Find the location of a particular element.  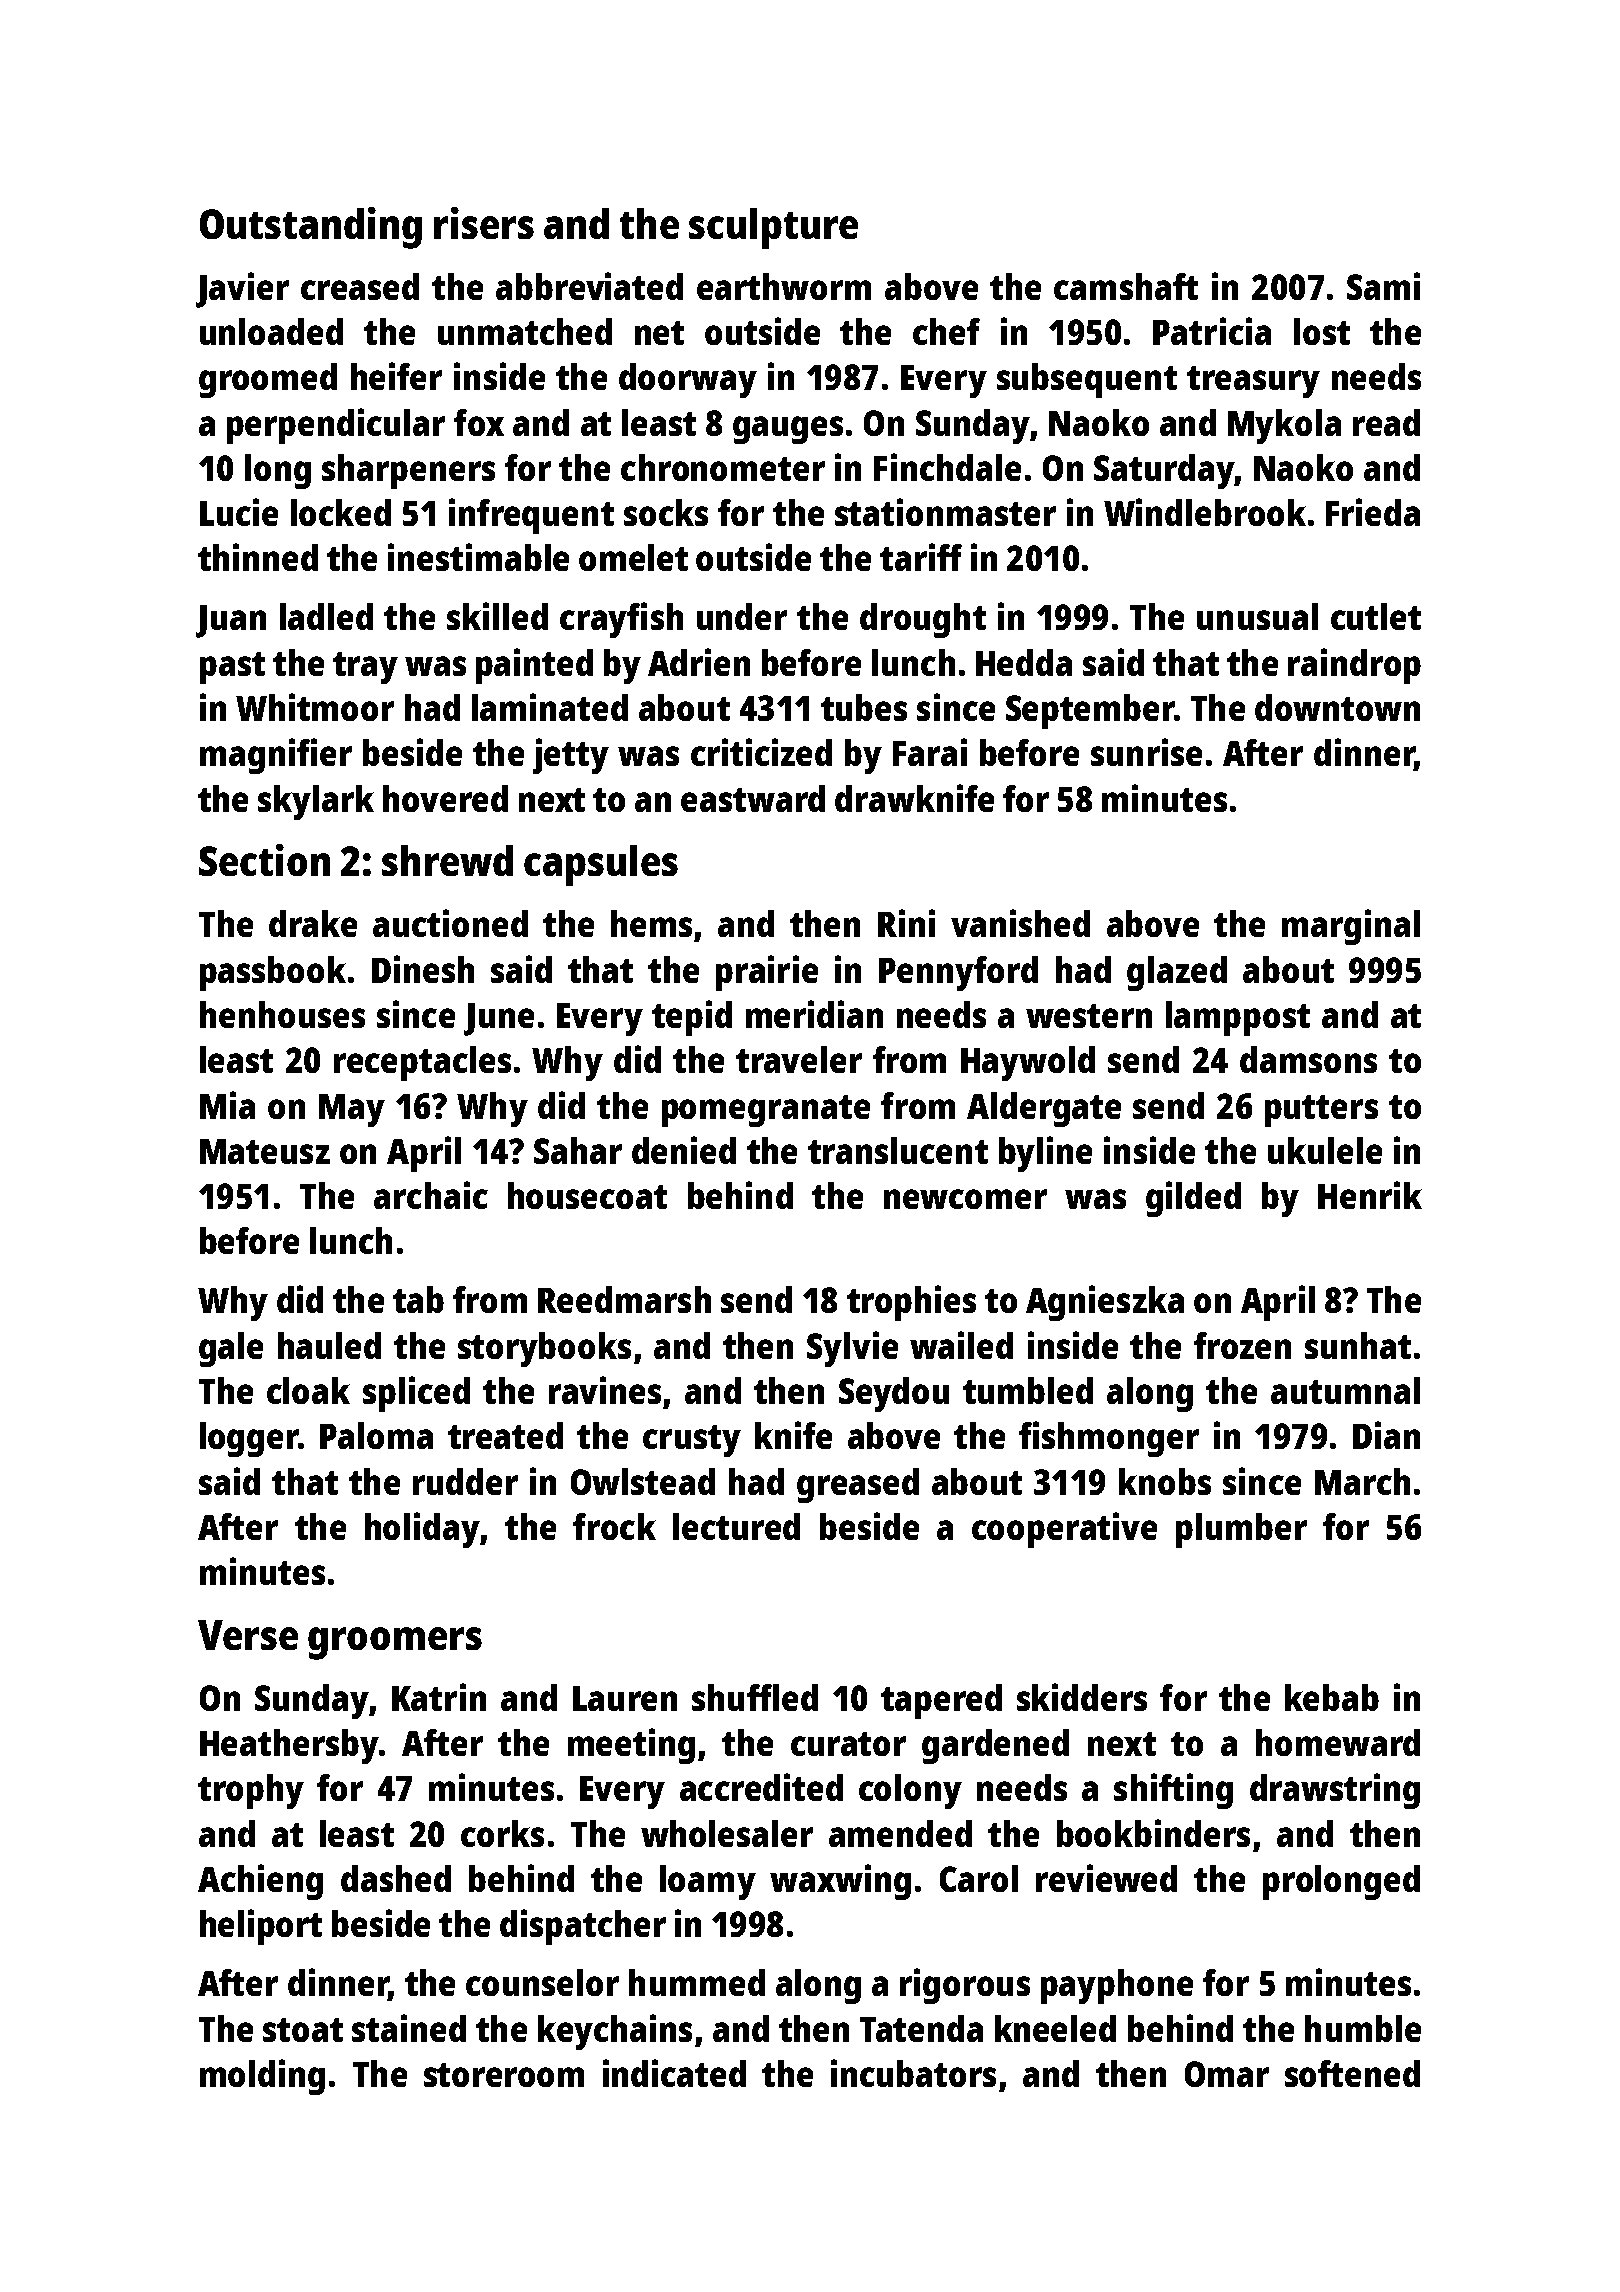

crusty is located at coordinates (692, 1441).
